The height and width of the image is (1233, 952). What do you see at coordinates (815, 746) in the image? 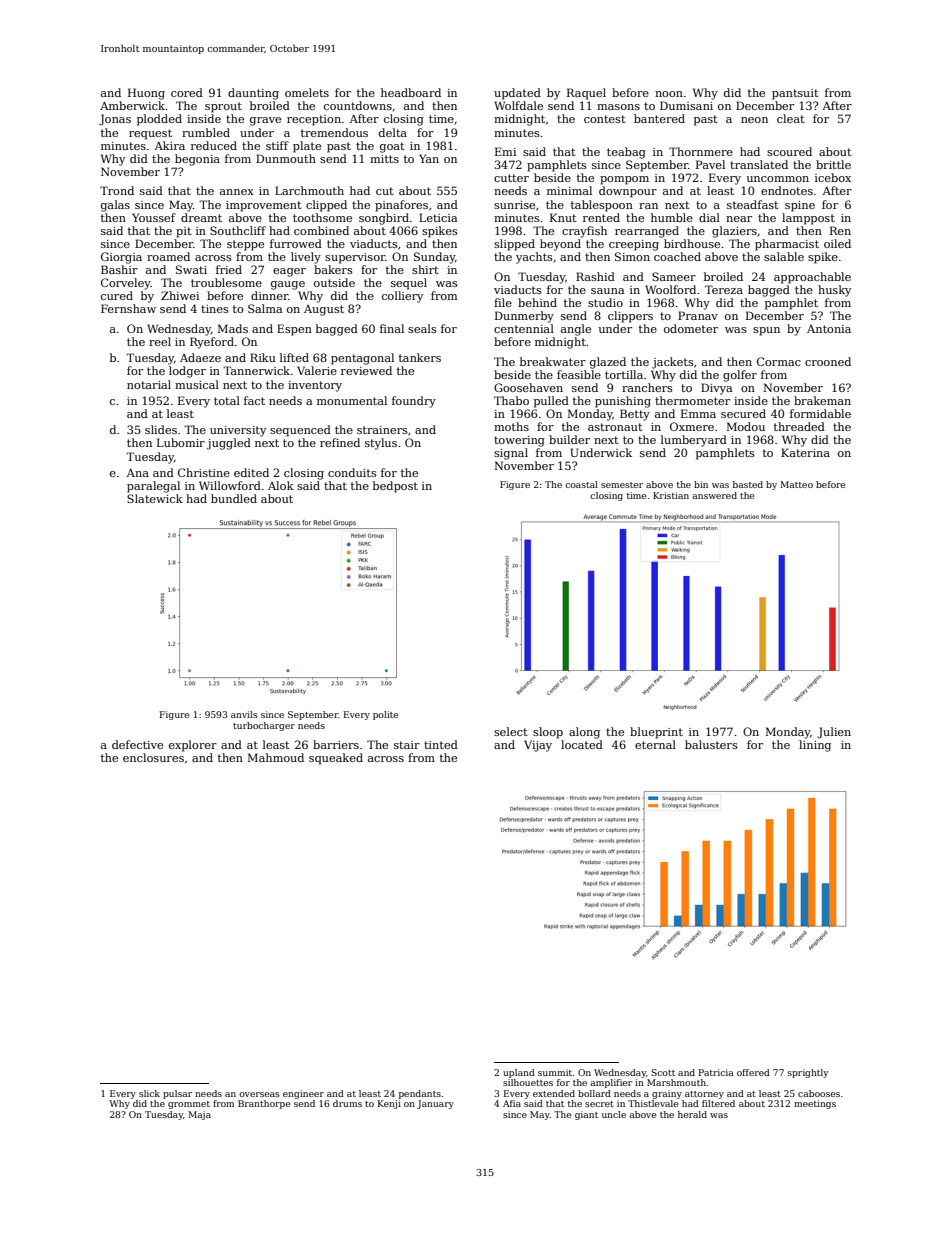
I see `lining` at bounding box center [815, 746].
